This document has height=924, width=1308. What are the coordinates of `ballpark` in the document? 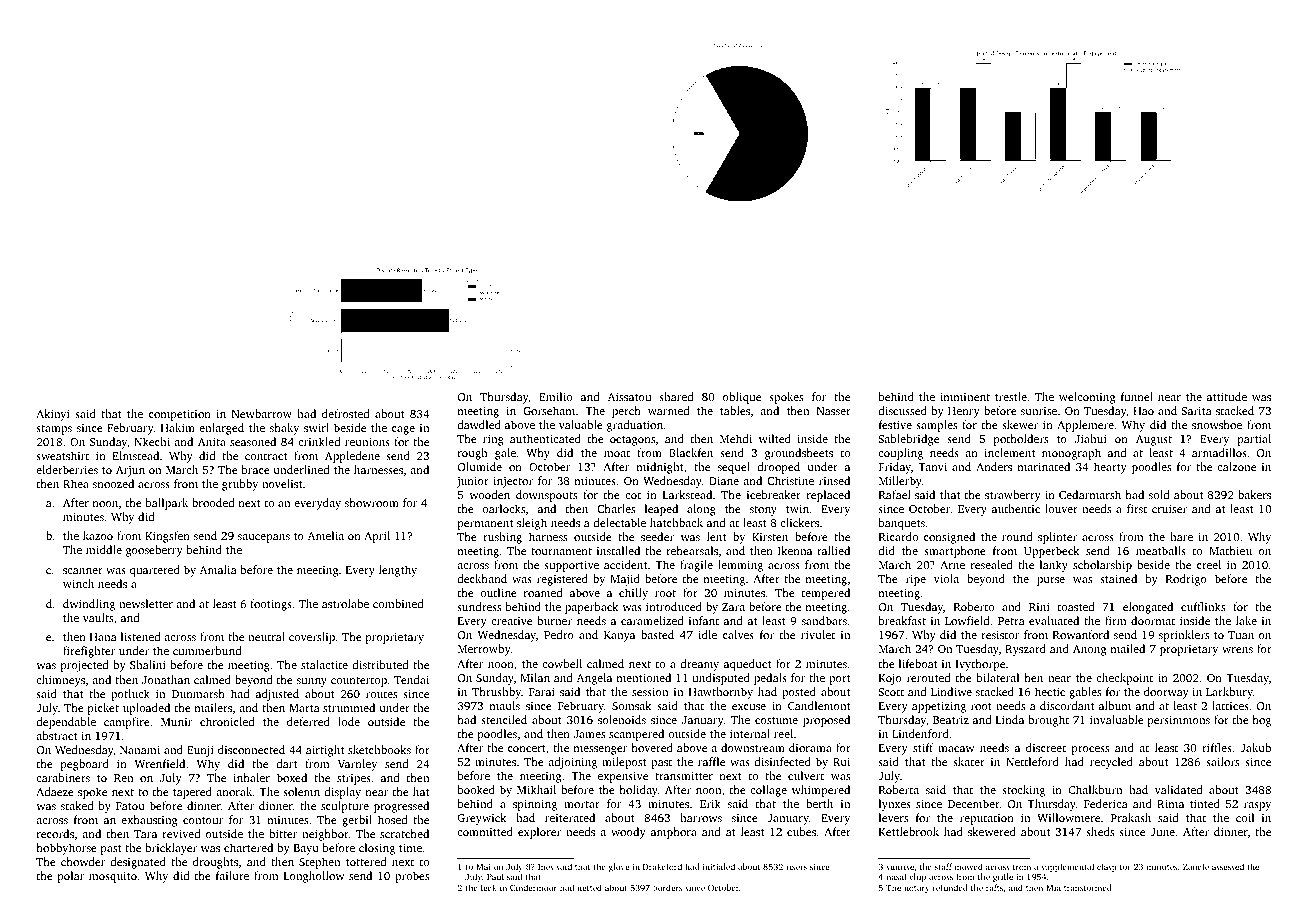 It's located at (167, 504).
